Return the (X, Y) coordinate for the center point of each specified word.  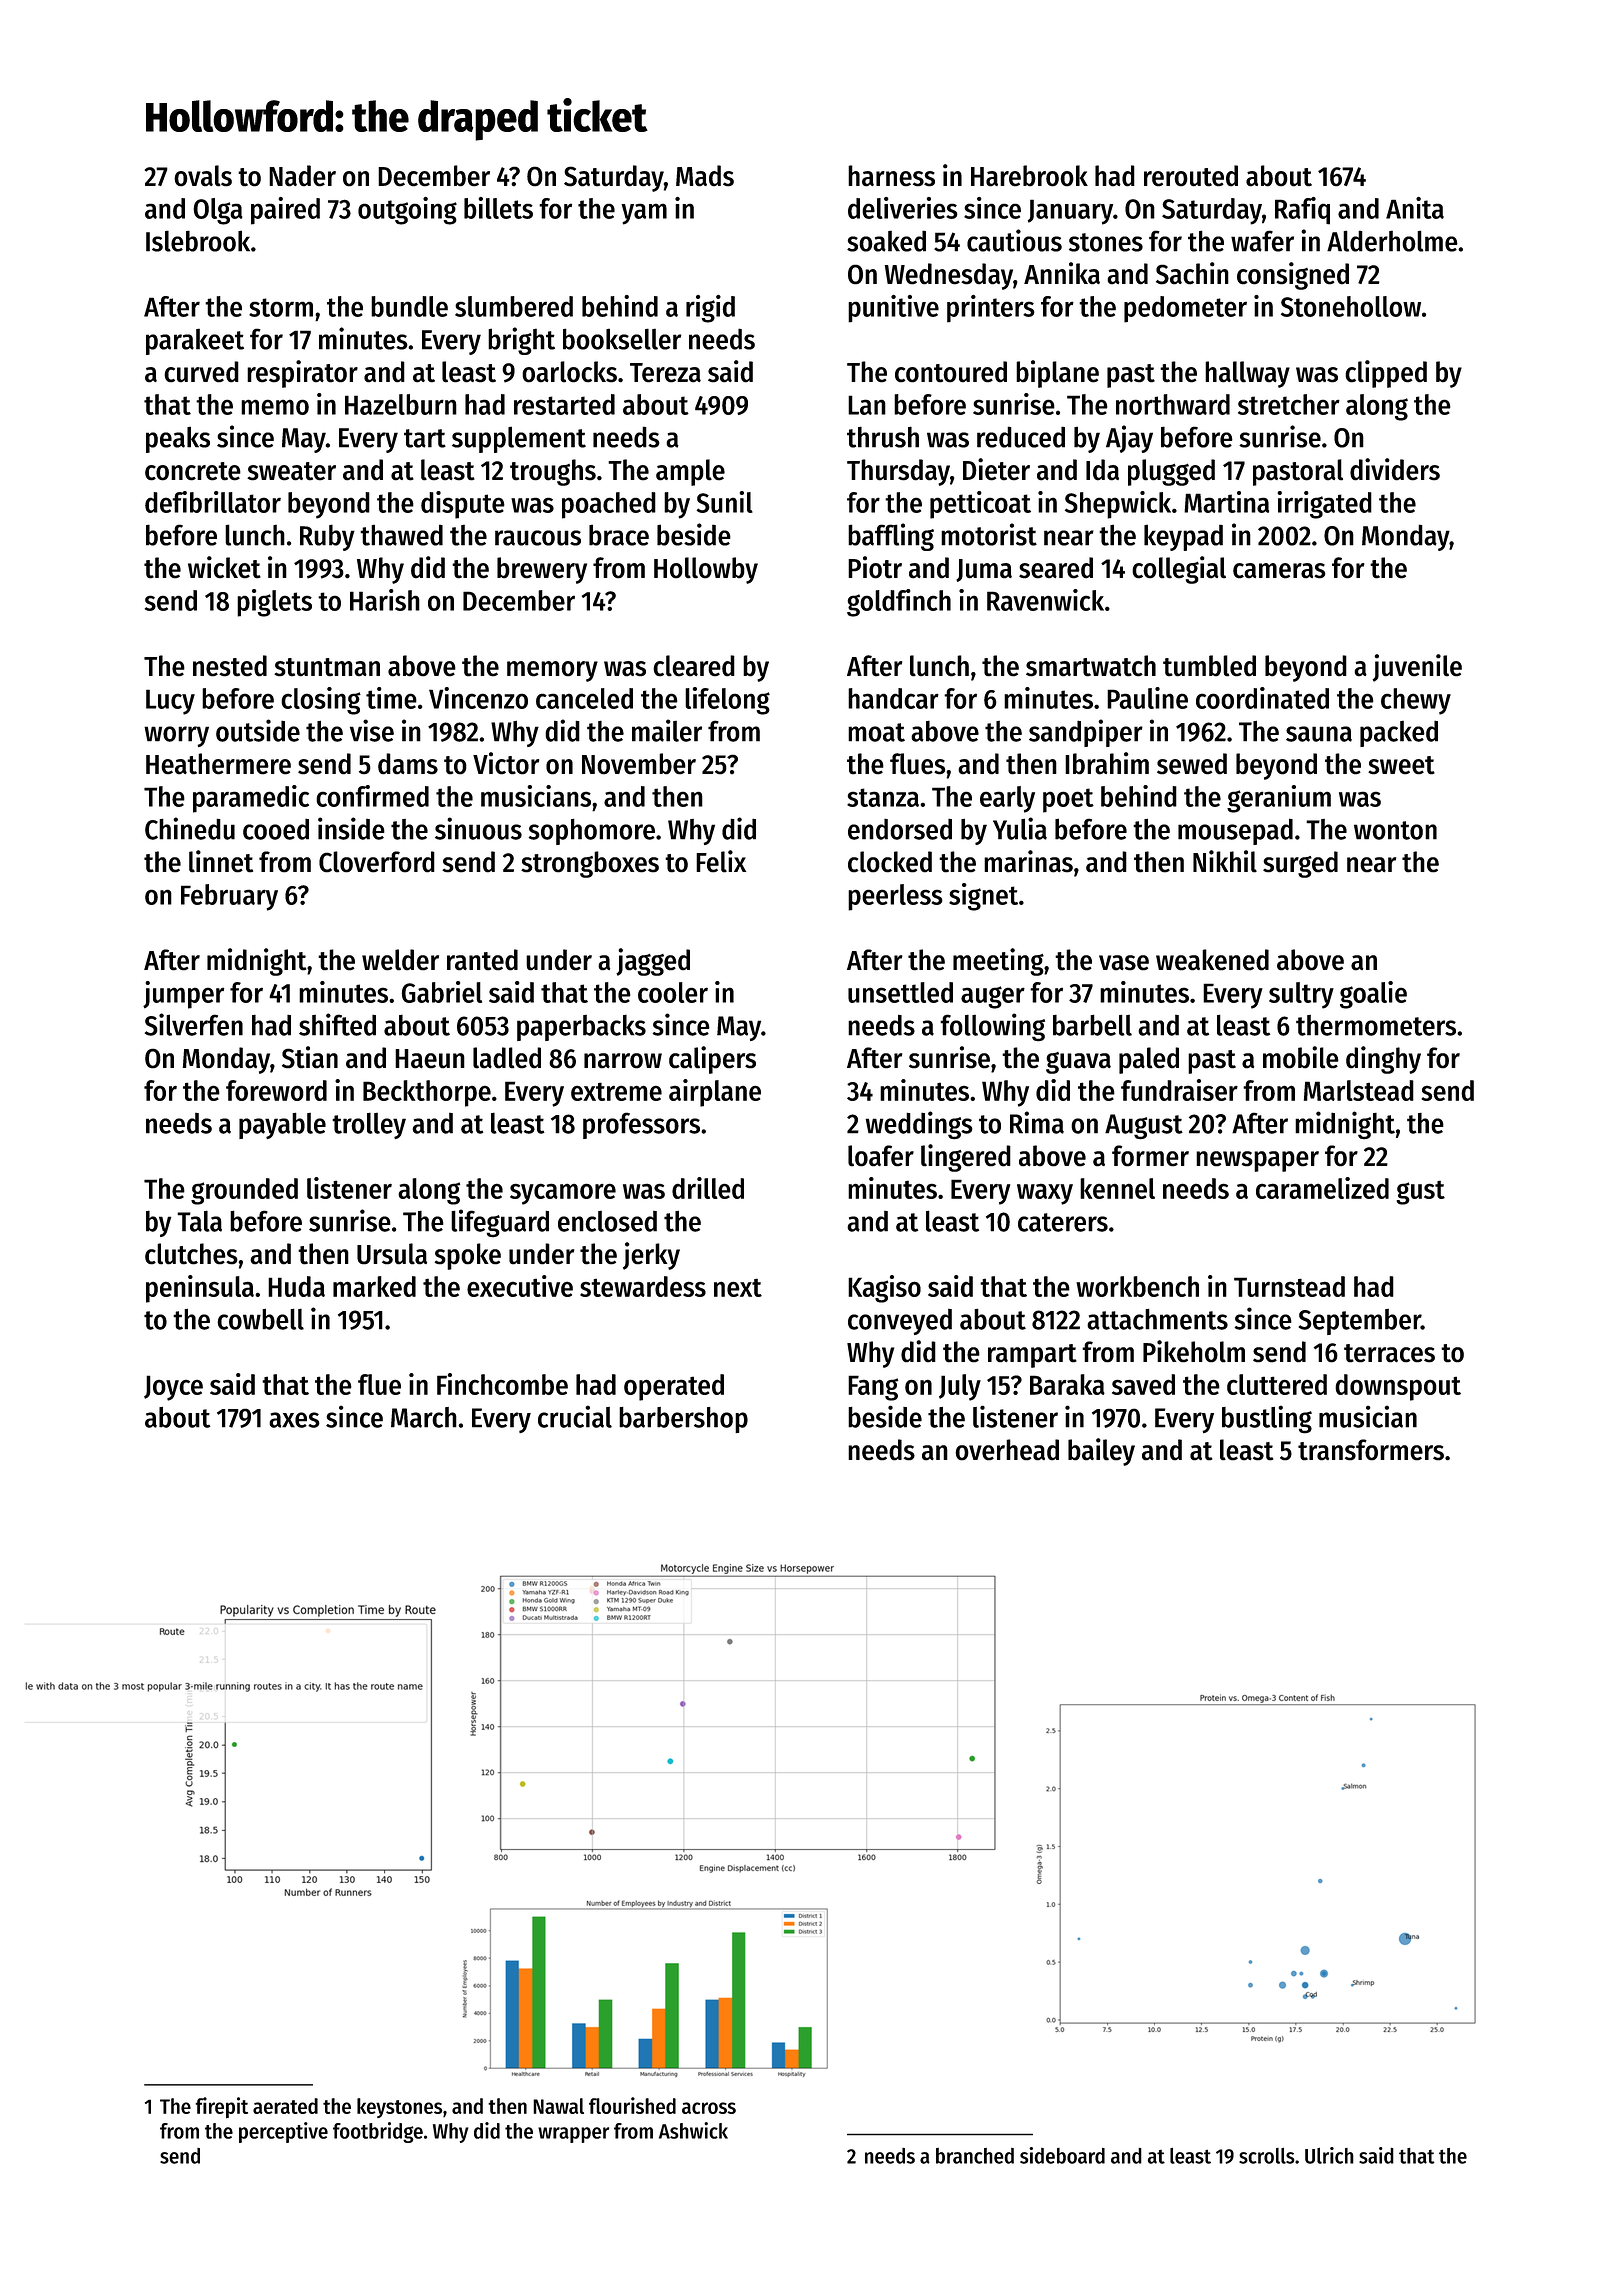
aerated (285, 2106)
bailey (1101, 1452)
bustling (1267, 1419)
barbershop (683, 1420)
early (1007, 799)
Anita (1415, 208)
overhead (1007, 1450)
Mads (705, 176)
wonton (1395, 830)
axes (294, 1420)
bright (521, 341)
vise (372, 730)
